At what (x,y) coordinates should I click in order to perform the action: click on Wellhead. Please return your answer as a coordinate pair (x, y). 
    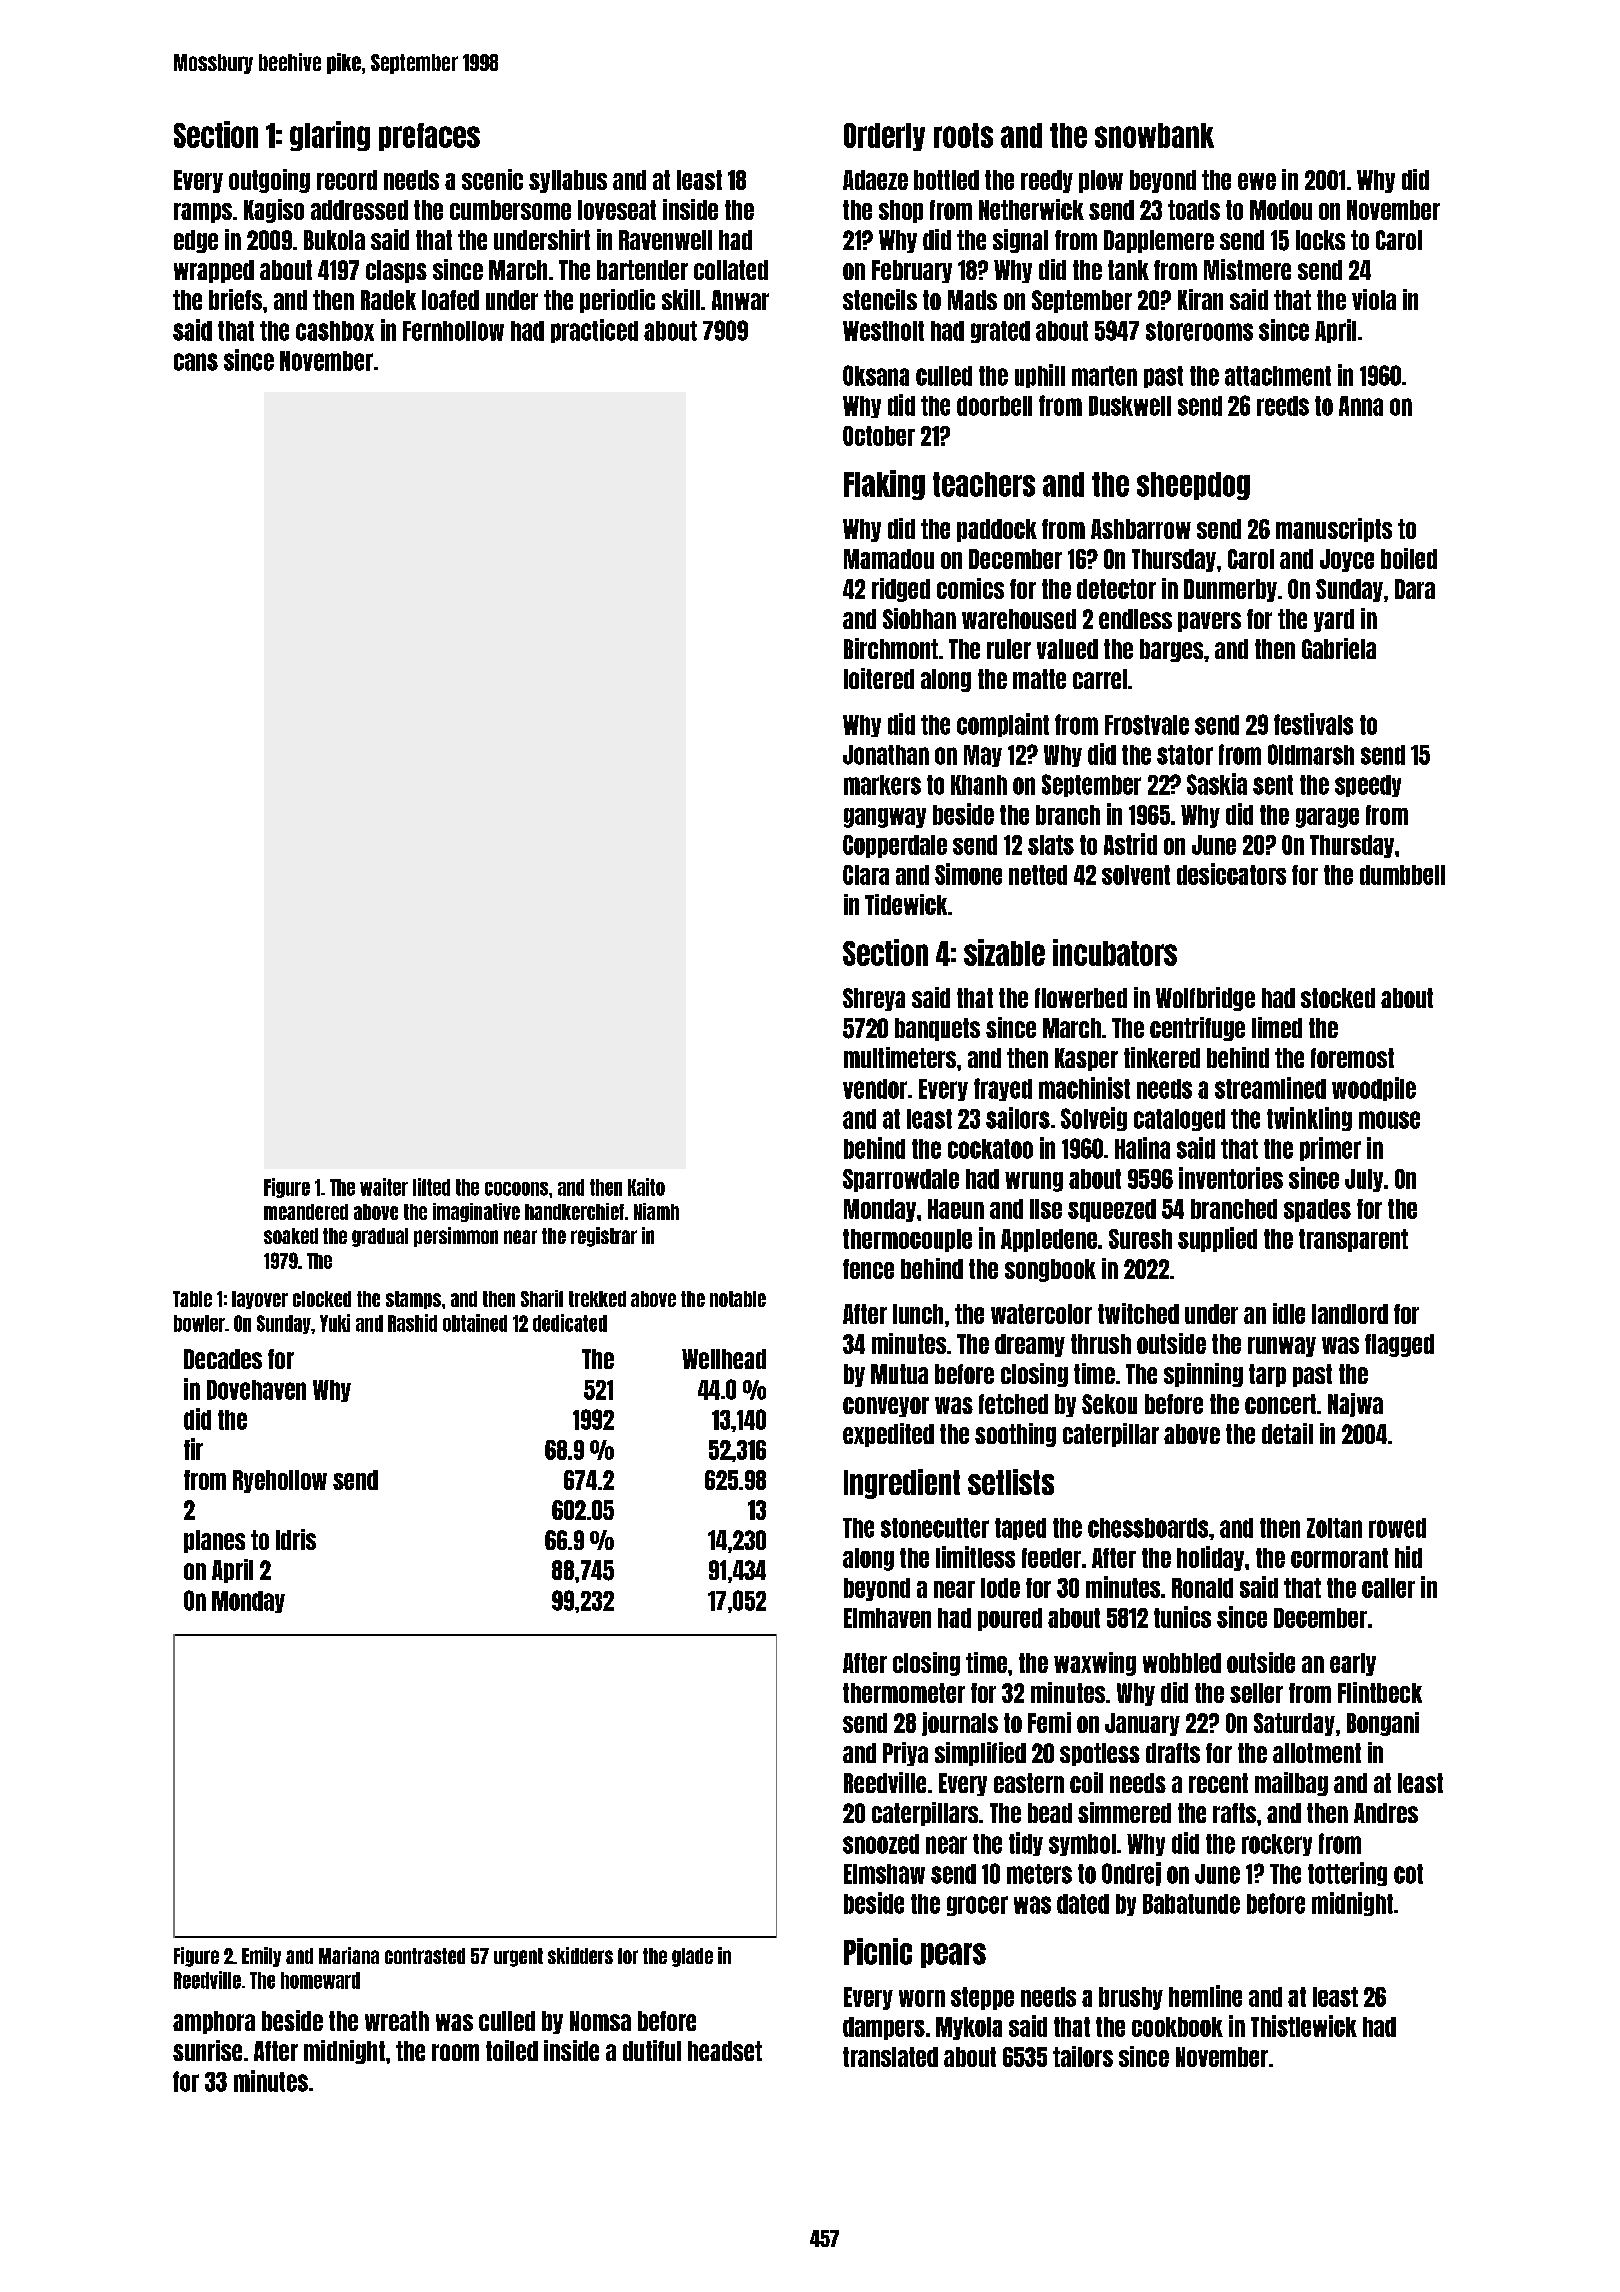
    Looking at the image, I should click on (724, 1359).
